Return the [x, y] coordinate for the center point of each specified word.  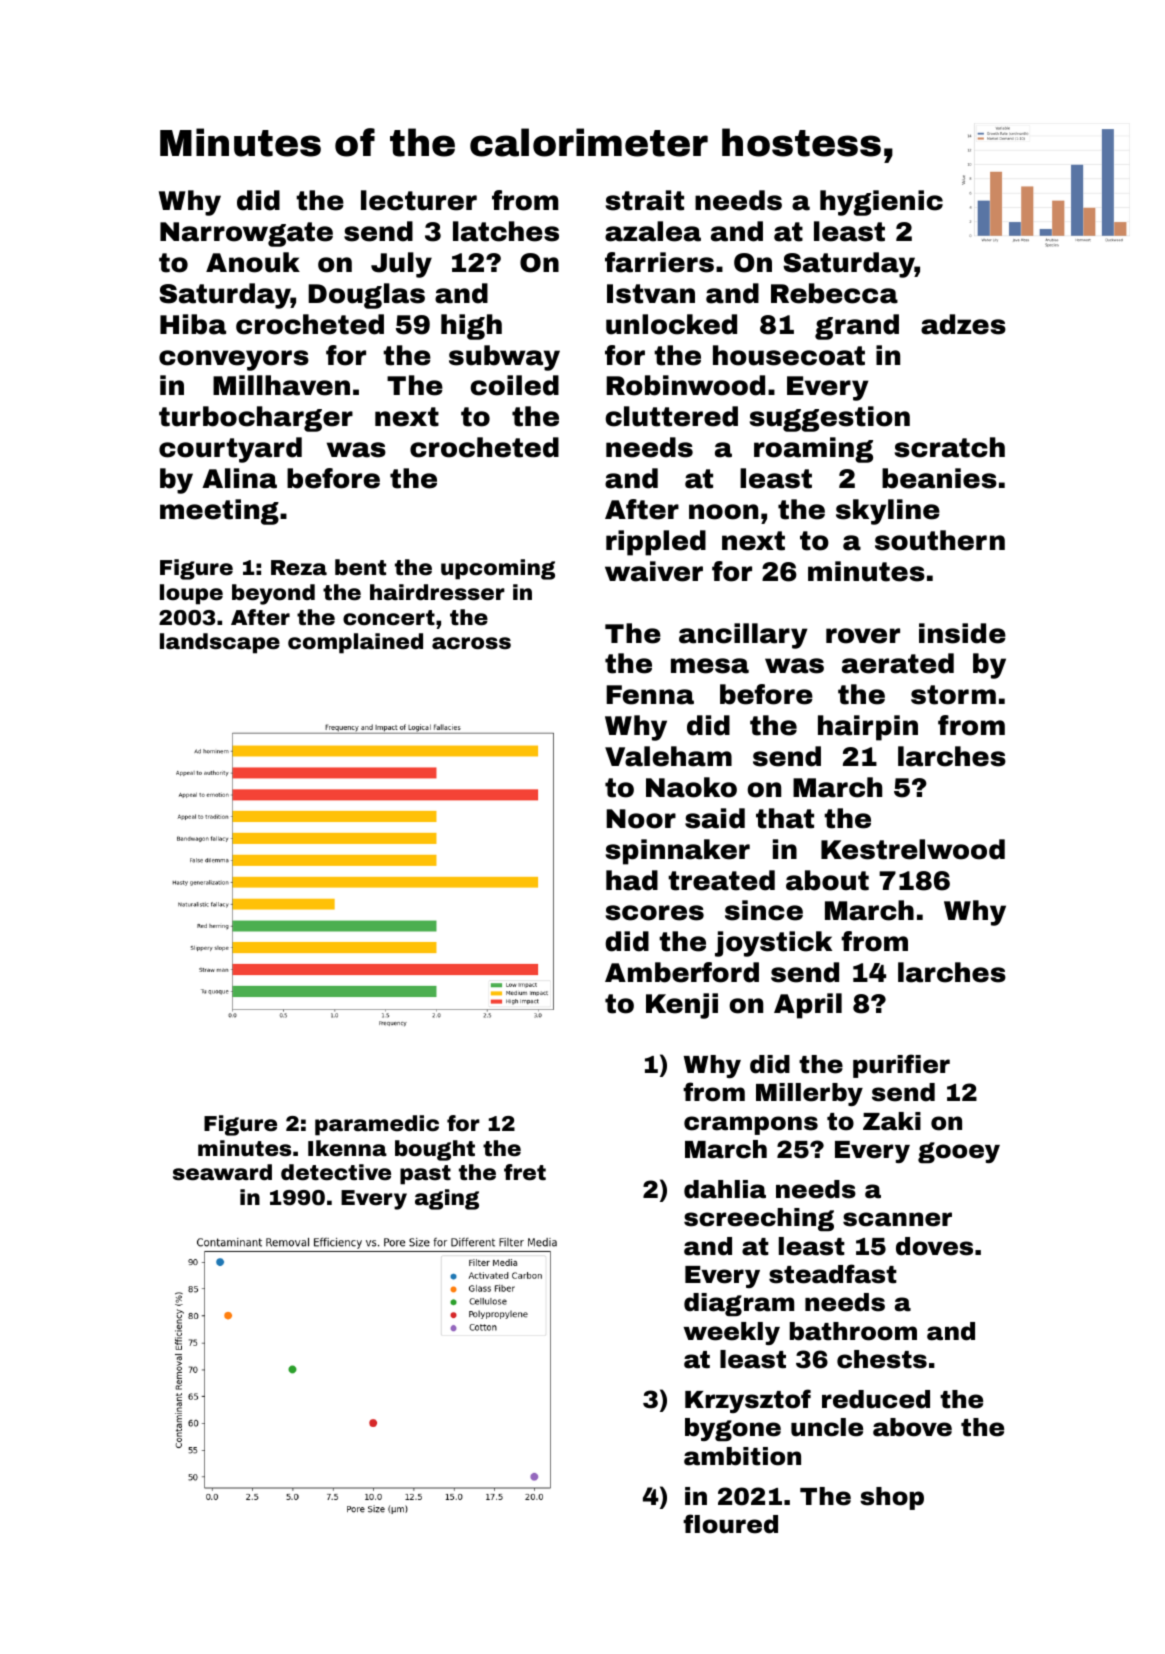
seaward [222, 1172]
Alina [239, 478]
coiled [514, 385]
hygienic [881, 203]
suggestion [830, 419]
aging [447, 1199]
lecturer [419, 200]
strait [645, 200]
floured [730, 1524]
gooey [959, 1152]
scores [655, 913]
